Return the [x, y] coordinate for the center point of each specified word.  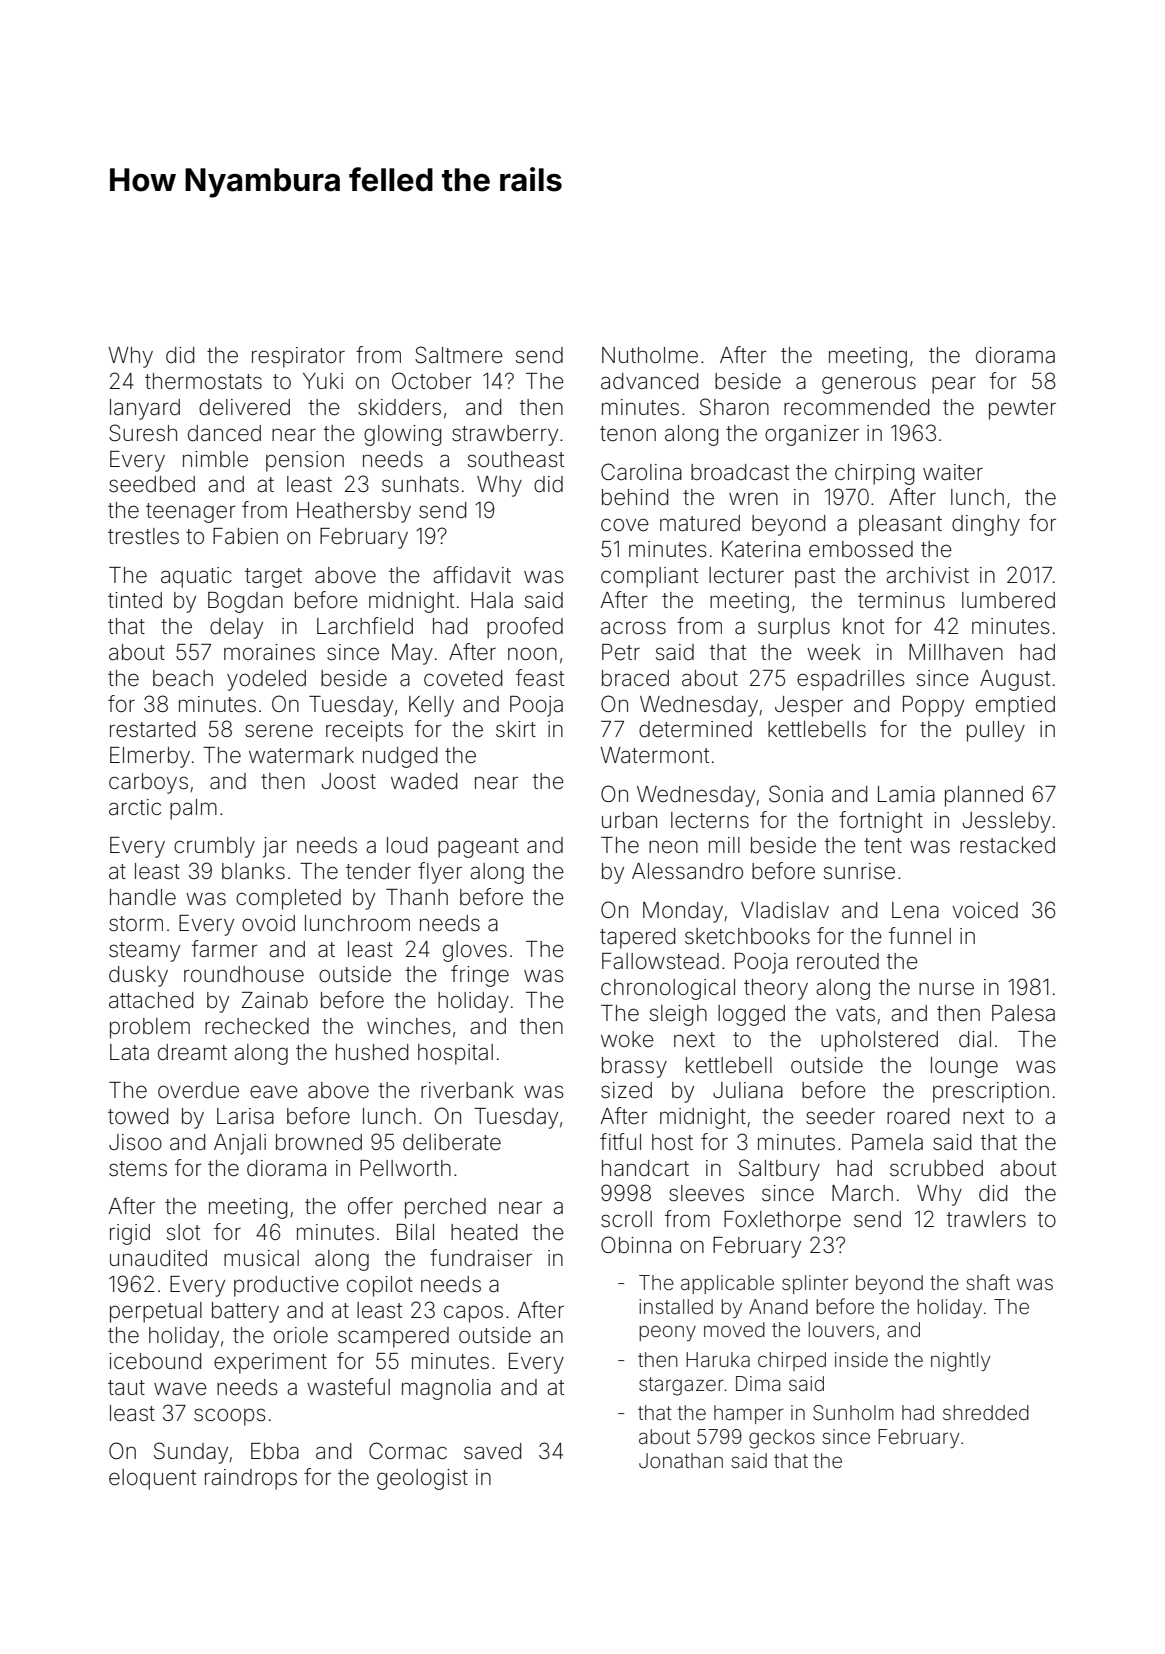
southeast [516, 459]
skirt [516, 729]
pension [305, 461]
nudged [400, 757]
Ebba [275, 1451]
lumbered [1008, 600]
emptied [1015, 706]
